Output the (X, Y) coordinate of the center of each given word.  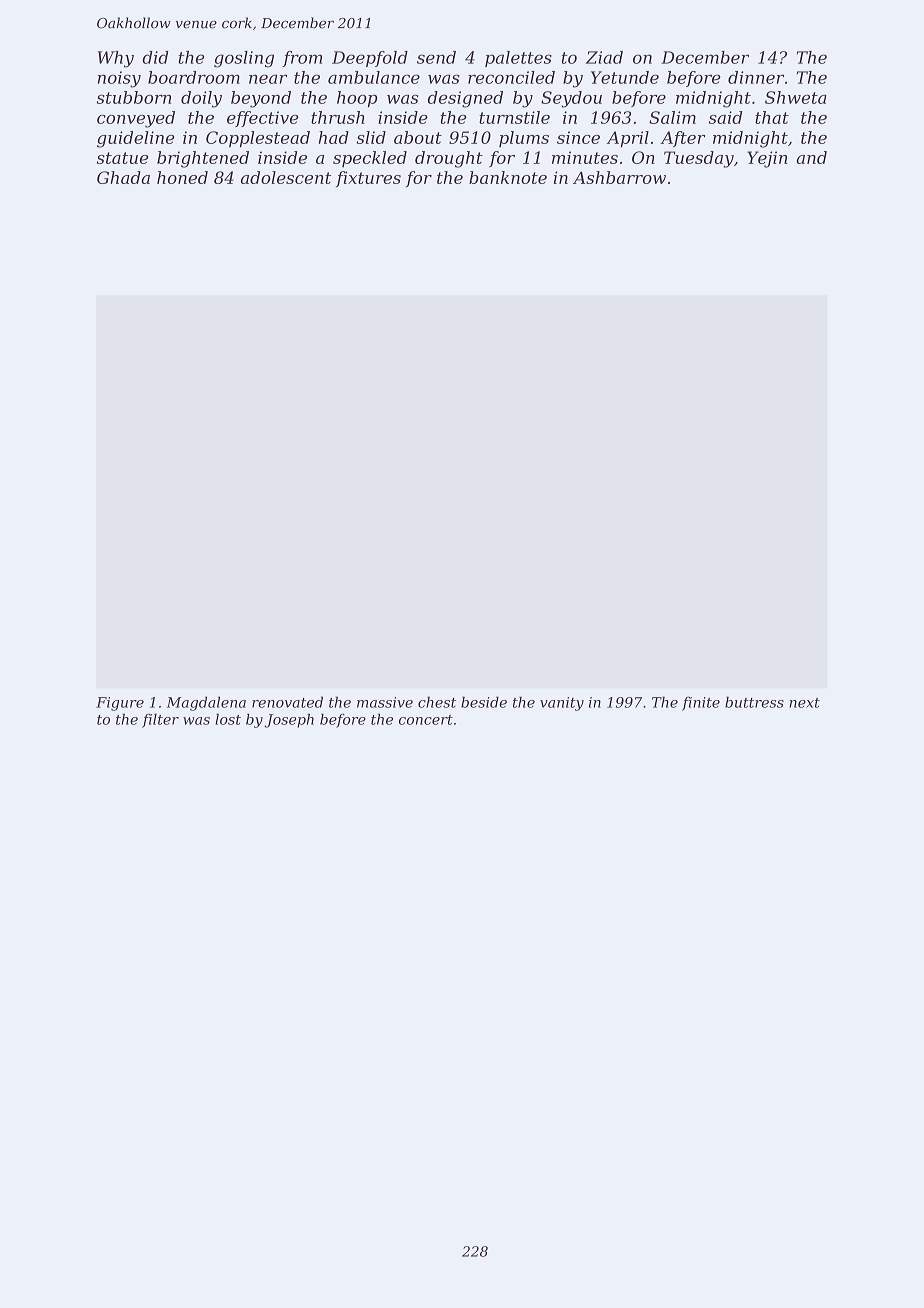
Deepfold (370, 59)
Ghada (123, 177)
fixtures (368, 179)
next (804, 703)
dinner (756, 77)
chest (437, 702)
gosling (244, 59)
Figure (120, 704)
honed (182, 177)
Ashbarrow (619, 177)
